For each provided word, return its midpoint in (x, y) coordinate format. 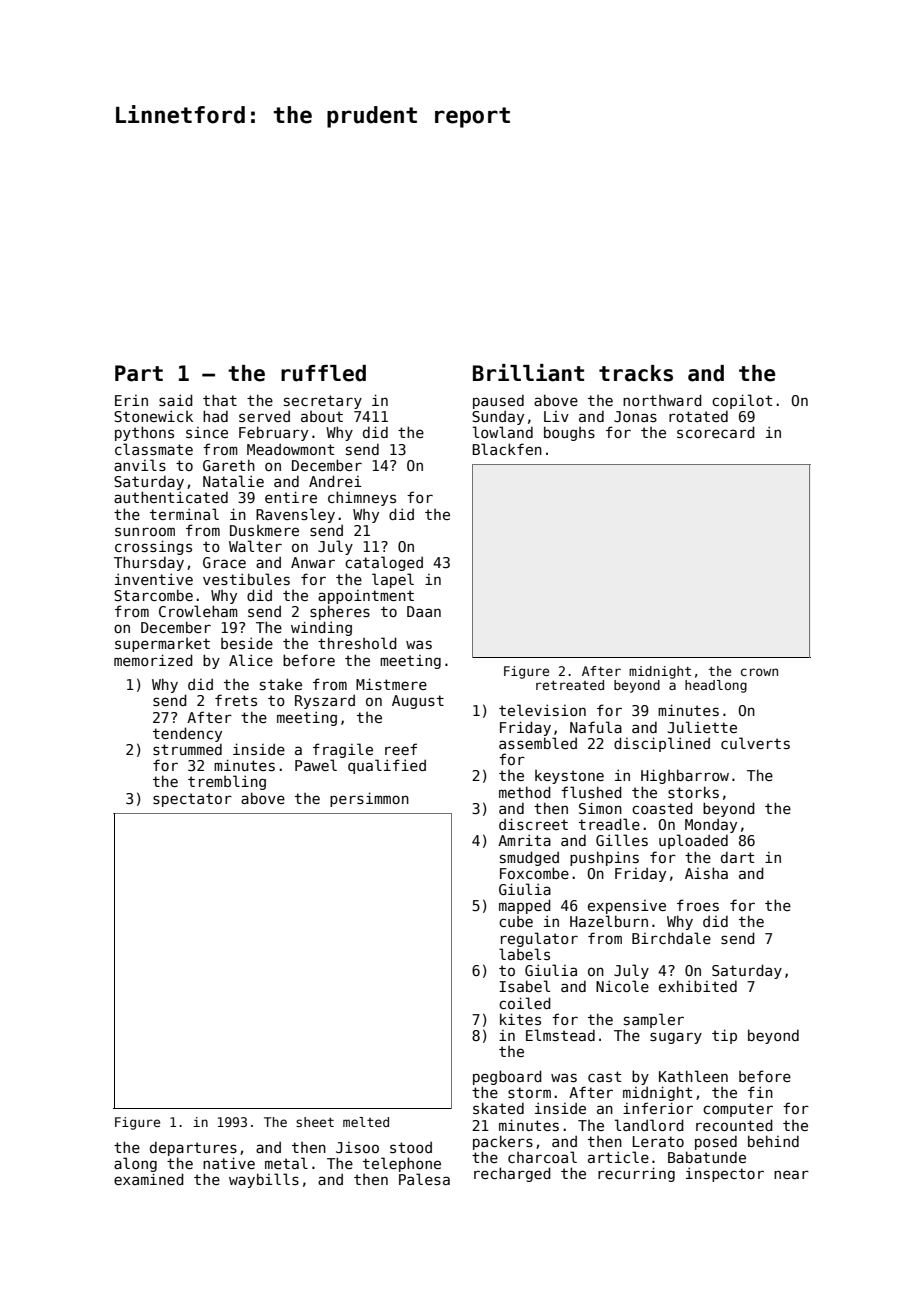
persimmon (369, 799)
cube (516, 921)
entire (291, 497)
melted (366, 1122)
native (229, 1163)
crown (759, 672)
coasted (662, 808)
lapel (393, 580)
